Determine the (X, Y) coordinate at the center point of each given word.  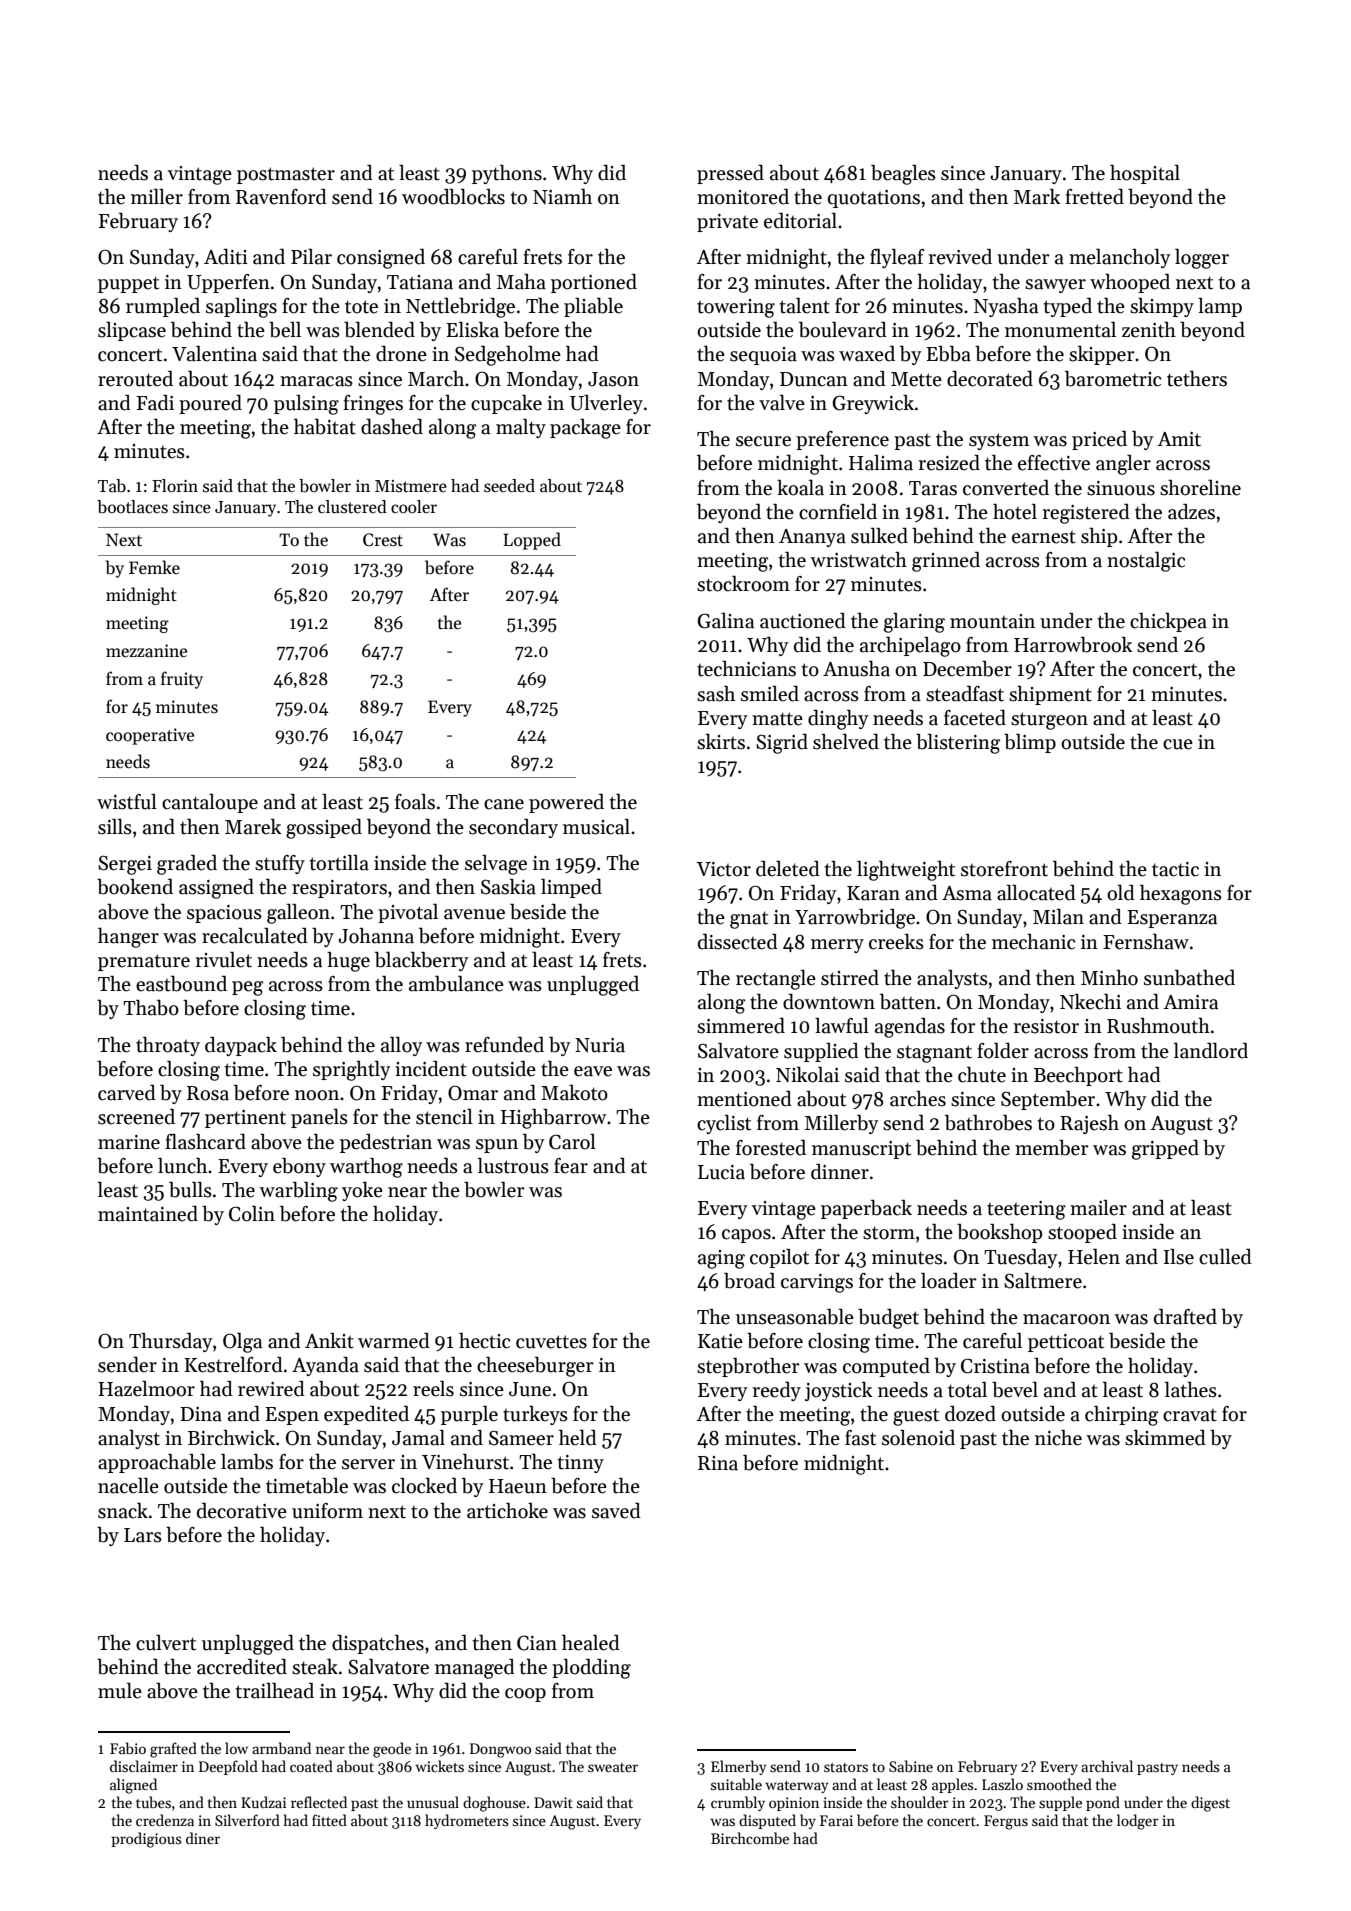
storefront (1004, 869)
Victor (723, 869)
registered (1086, 514)
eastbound (181, 984)
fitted (329, 1820)
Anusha (856, 669)
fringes (373, 405)
